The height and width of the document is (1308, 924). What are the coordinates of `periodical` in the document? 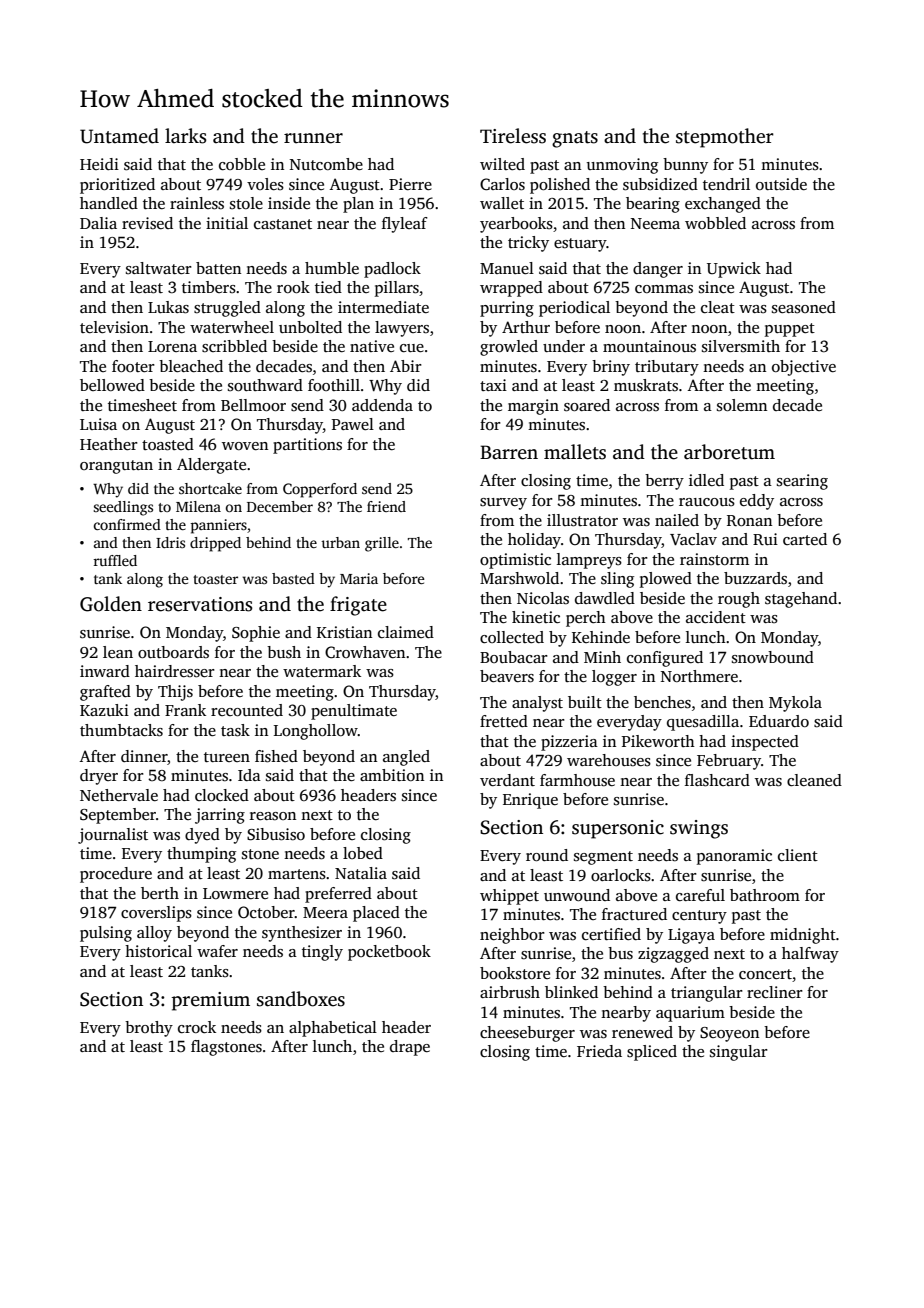 It's located at (574, 309).
